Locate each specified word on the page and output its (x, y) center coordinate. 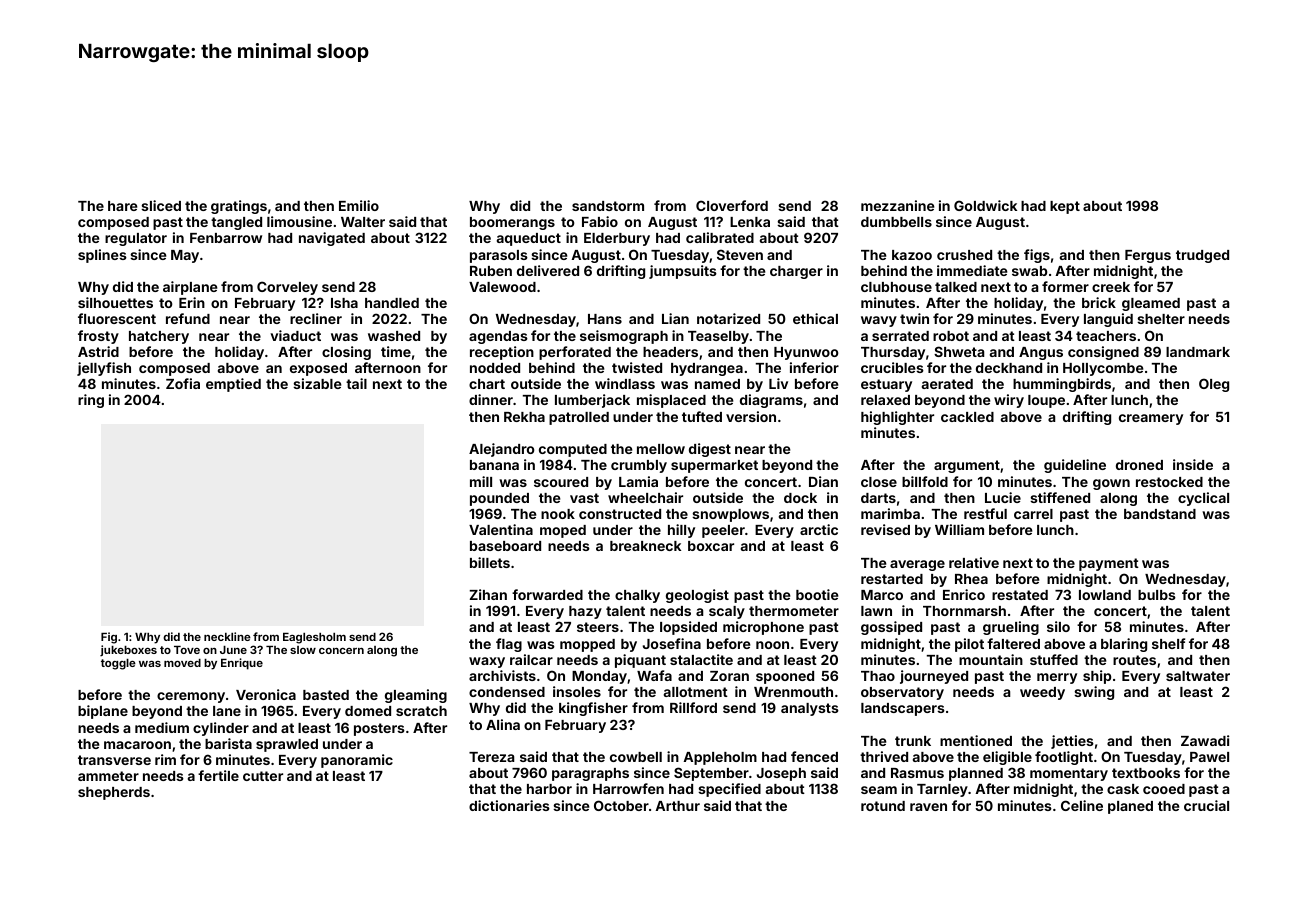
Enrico (964, 594)
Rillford (693, 707)
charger (796, 272)
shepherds (114, 793)
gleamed (1151, 304)
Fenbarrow (226, 238)
